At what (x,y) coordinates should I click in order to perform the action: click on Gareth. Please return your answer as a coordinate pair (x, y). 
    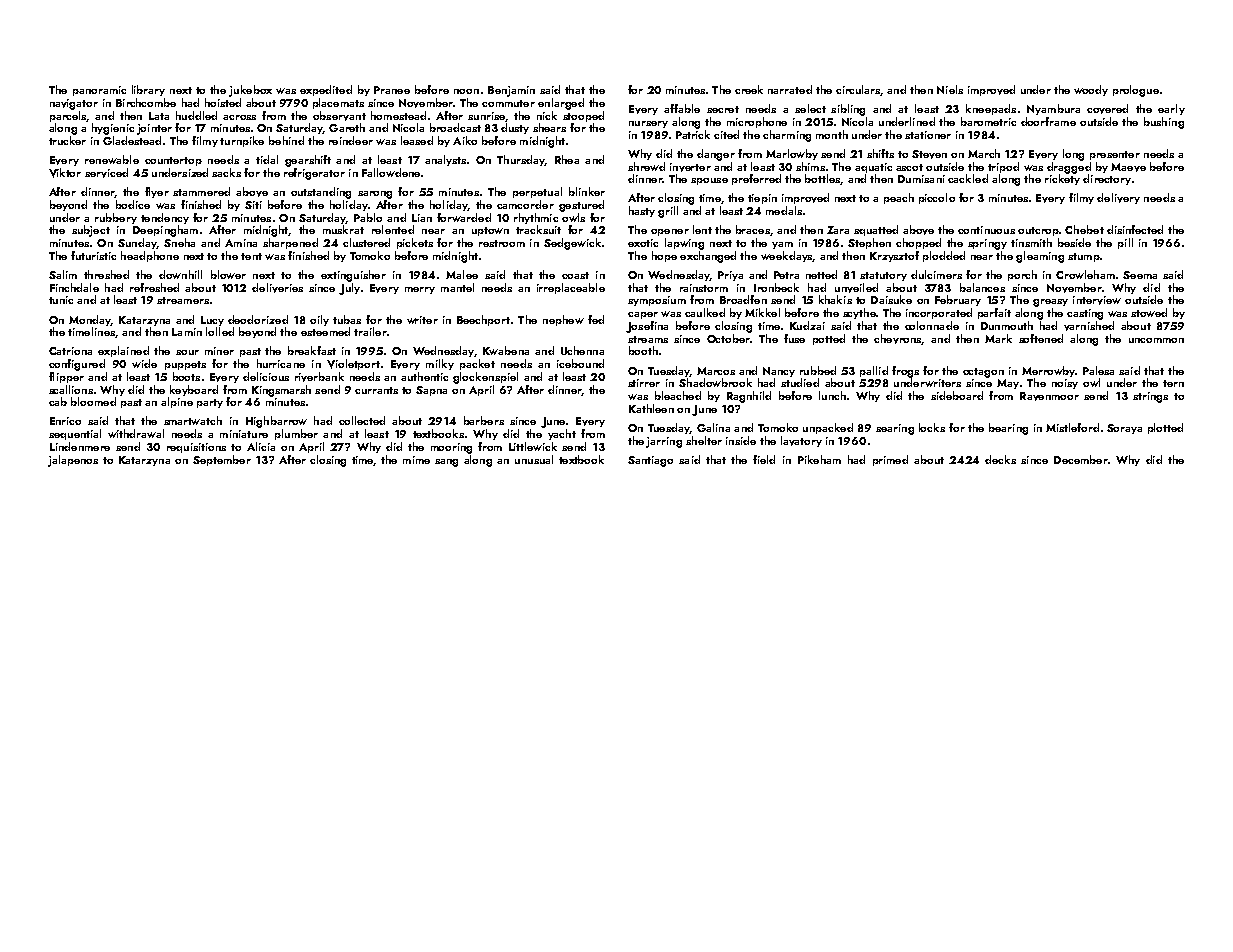
    Looking at the image, I should click on (347, 127).
